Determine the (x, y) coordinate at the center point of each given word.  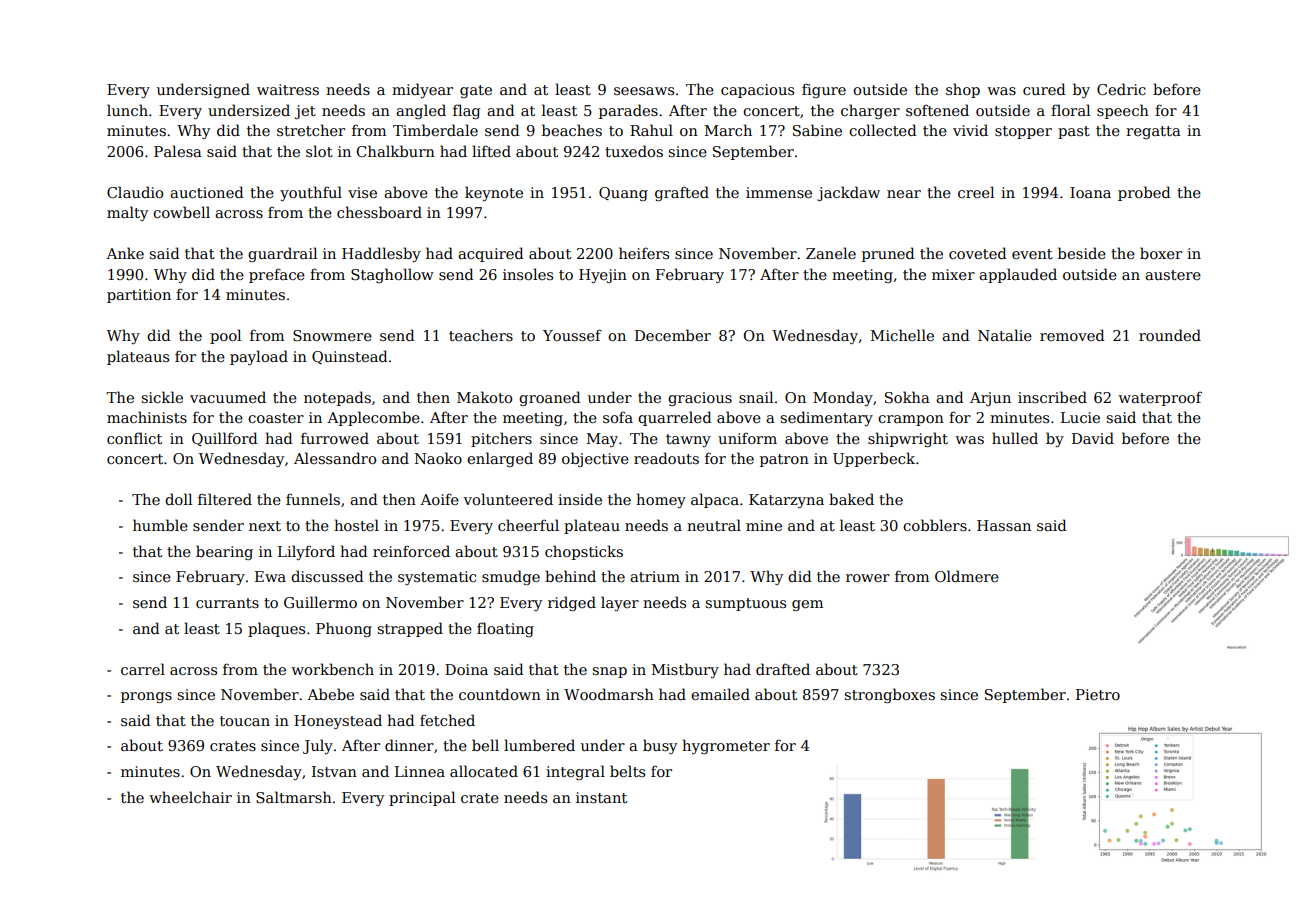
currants (227, 603)
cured (1044, 89)
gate (476, 91)
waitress (288, 89)
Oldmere (967, 576)
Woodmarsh (609, 694)
